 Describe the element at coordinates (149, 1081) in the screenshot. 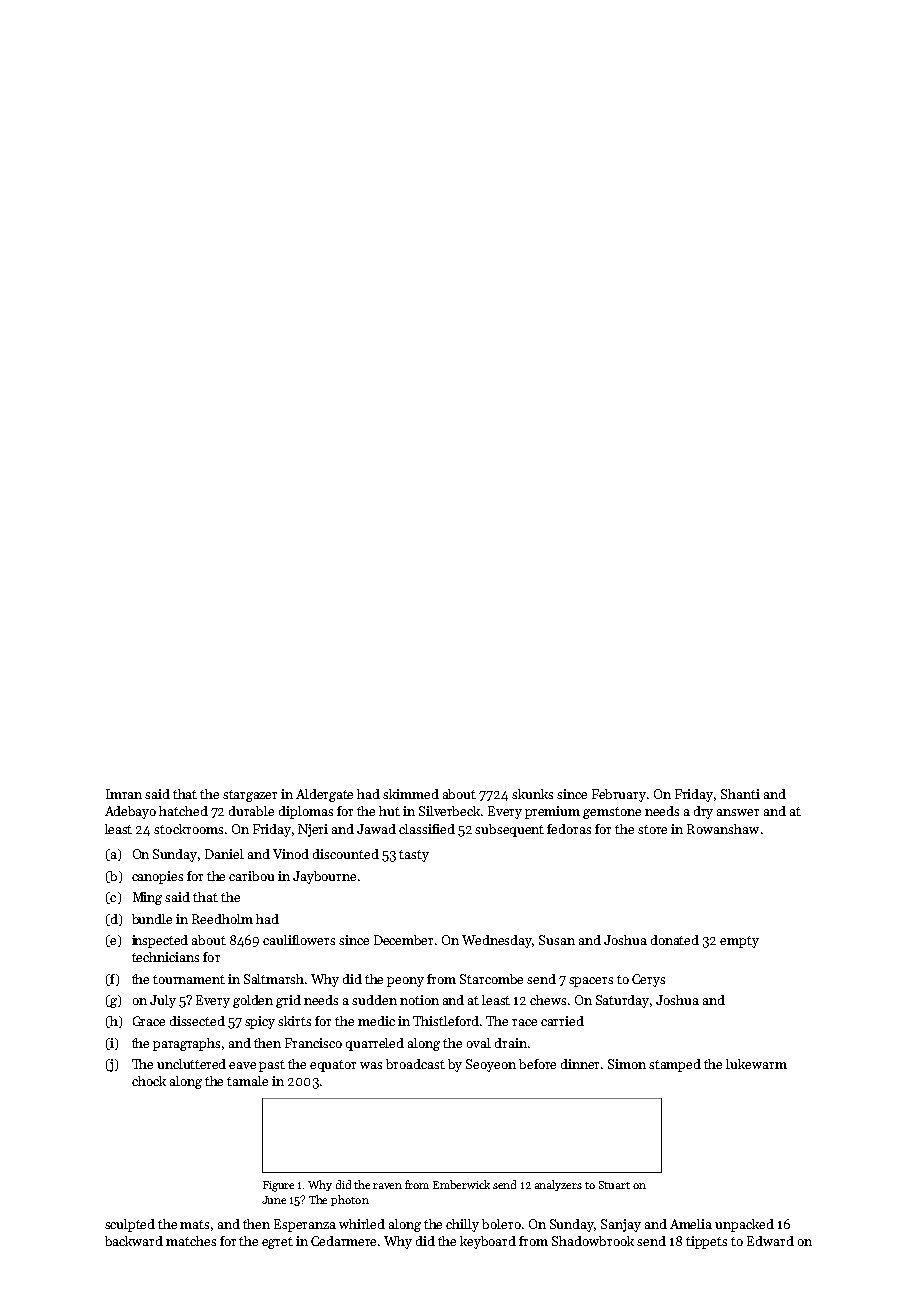

I see `chock` at that location.
